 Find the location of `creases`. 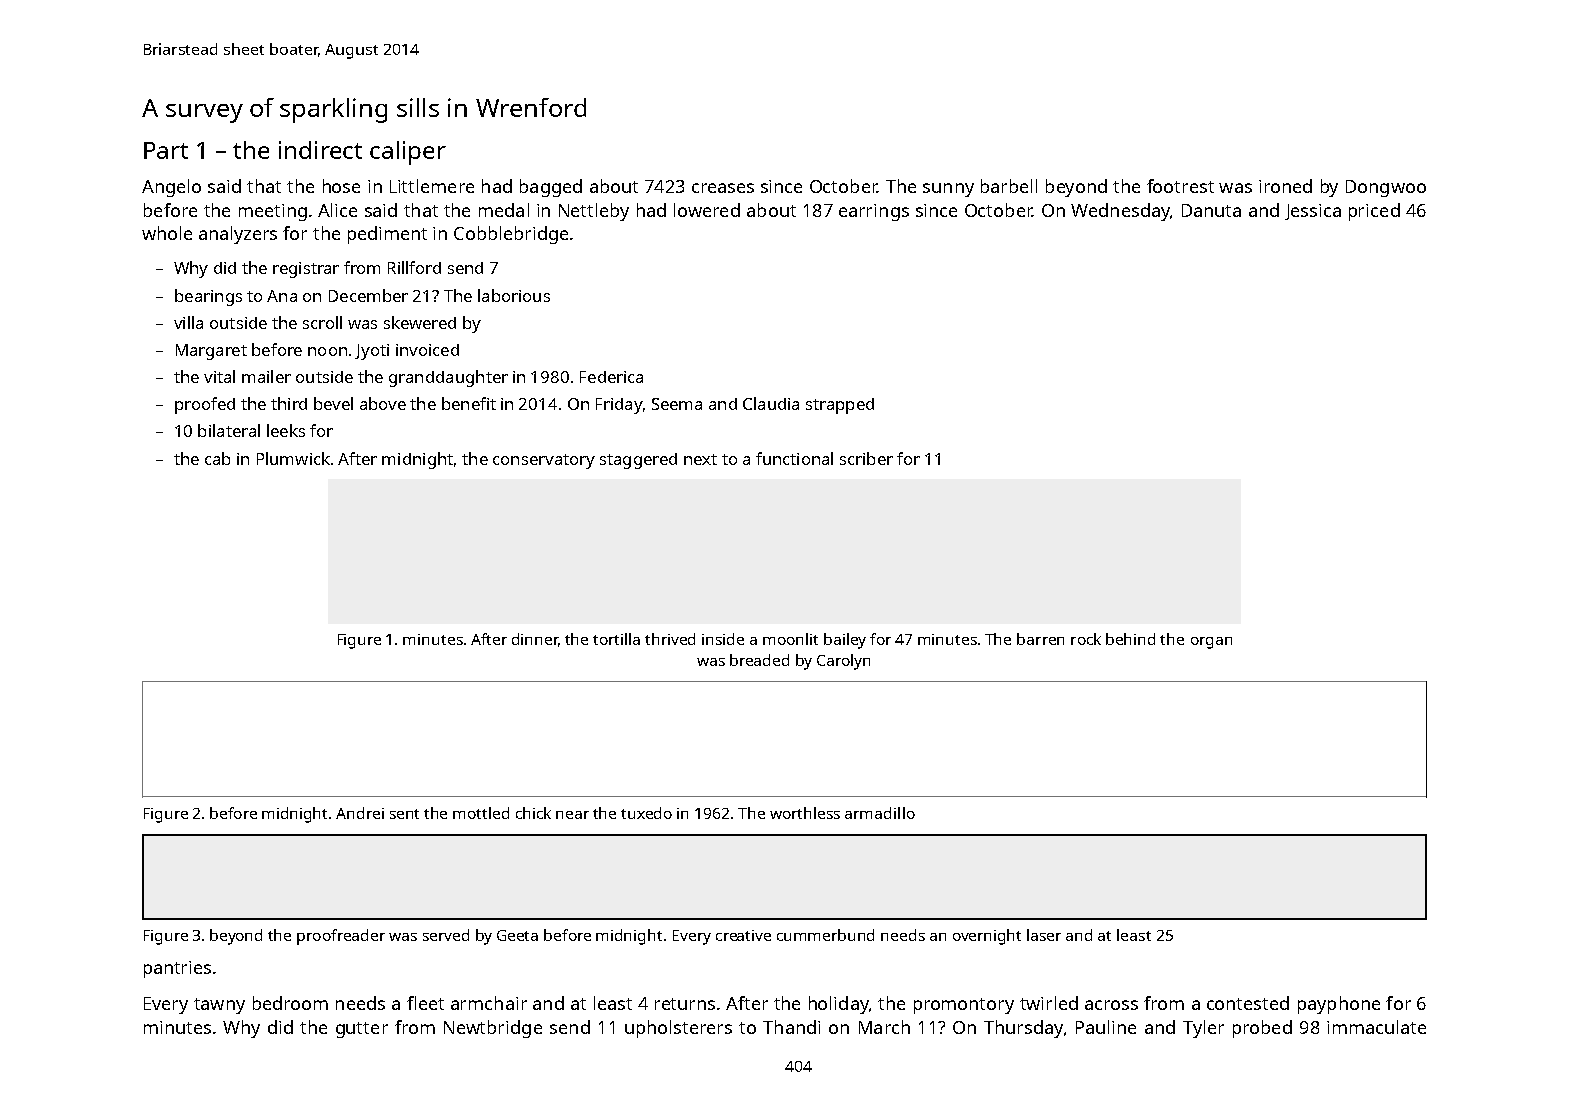

creases is located at coordinates (723, 188).
